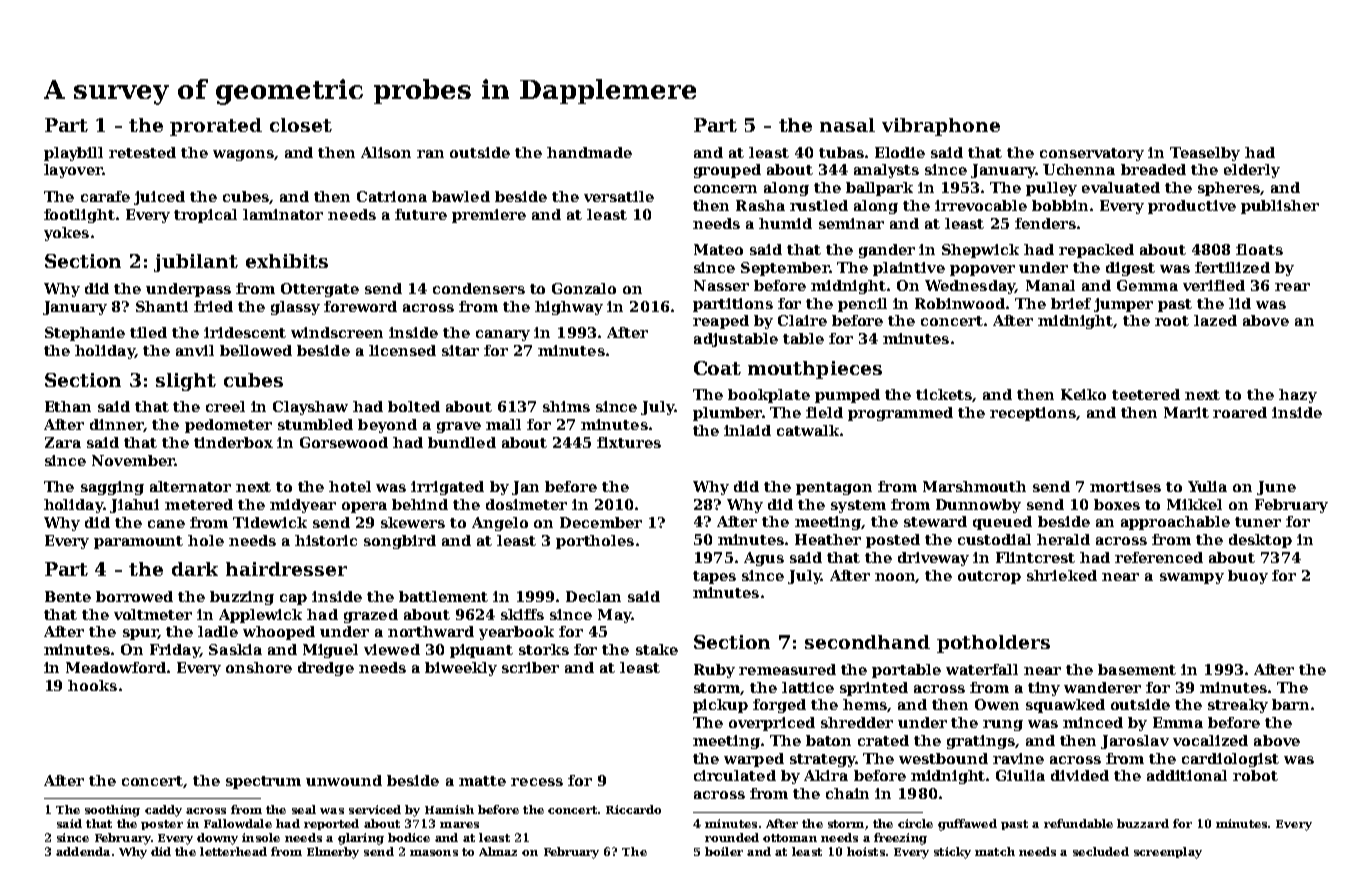  I want to click on noon, so click(895, 578).
